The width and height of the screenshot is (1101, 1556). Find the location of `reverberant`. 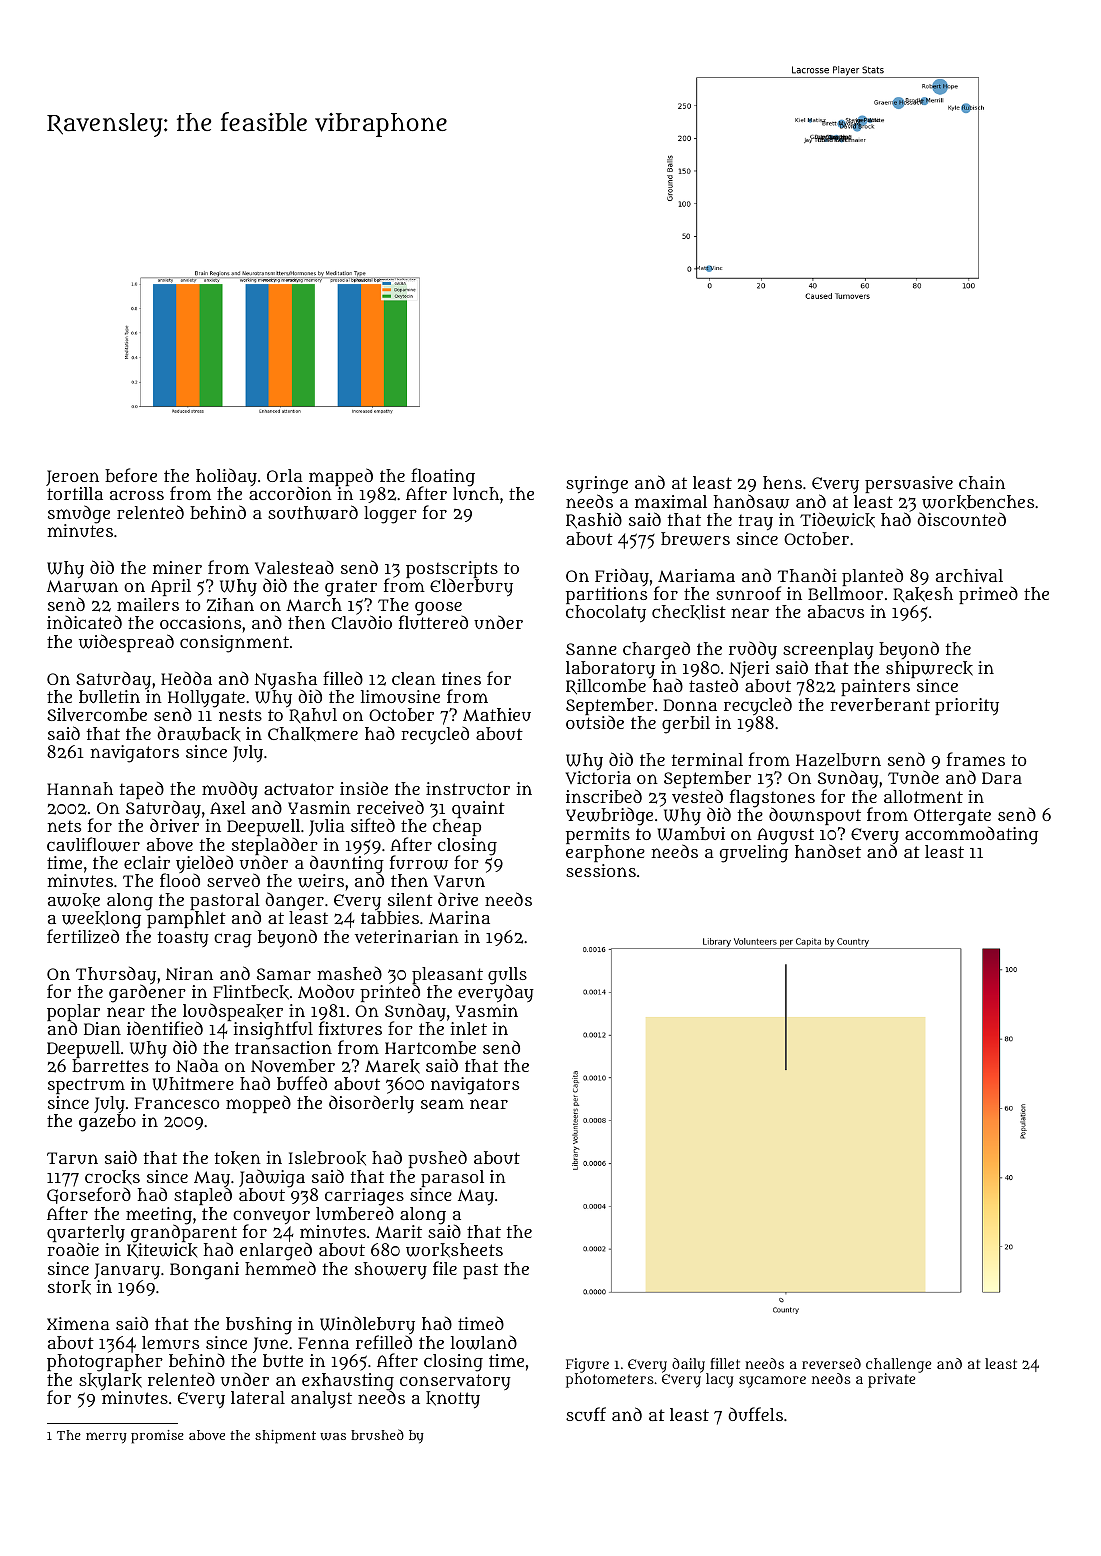

reverberant is located at coordinates (880, 704).
